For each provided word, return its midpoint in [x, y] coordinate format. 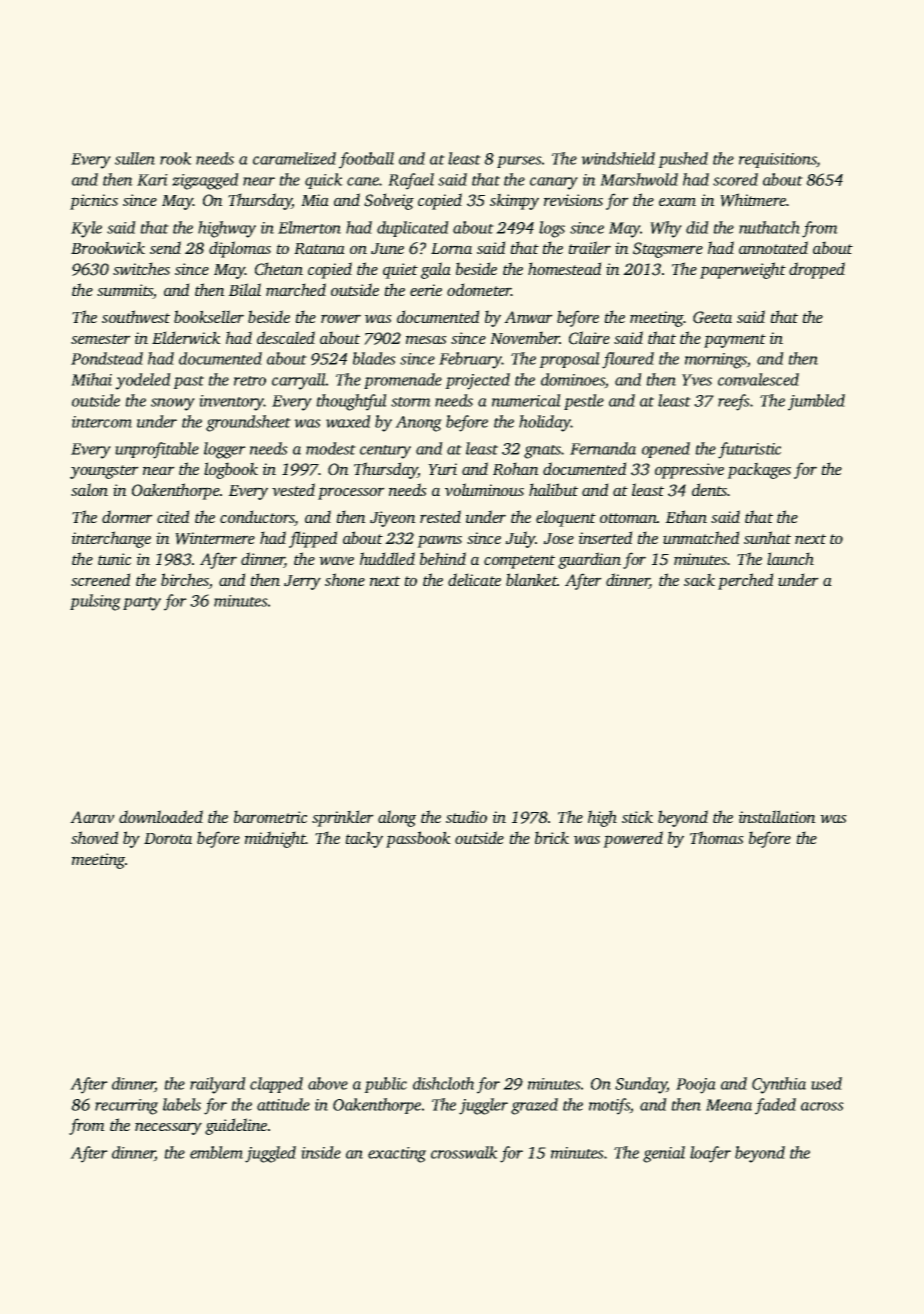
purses [519, 162]
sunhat [767, 537]
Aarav [92, 817]
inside [321, 1152]
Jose [559, 538]
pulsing [95, 602]
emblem [216, 1152]
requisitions [778, 160]
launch [790, 559]
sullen [135, 158]
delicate [474, 579]
